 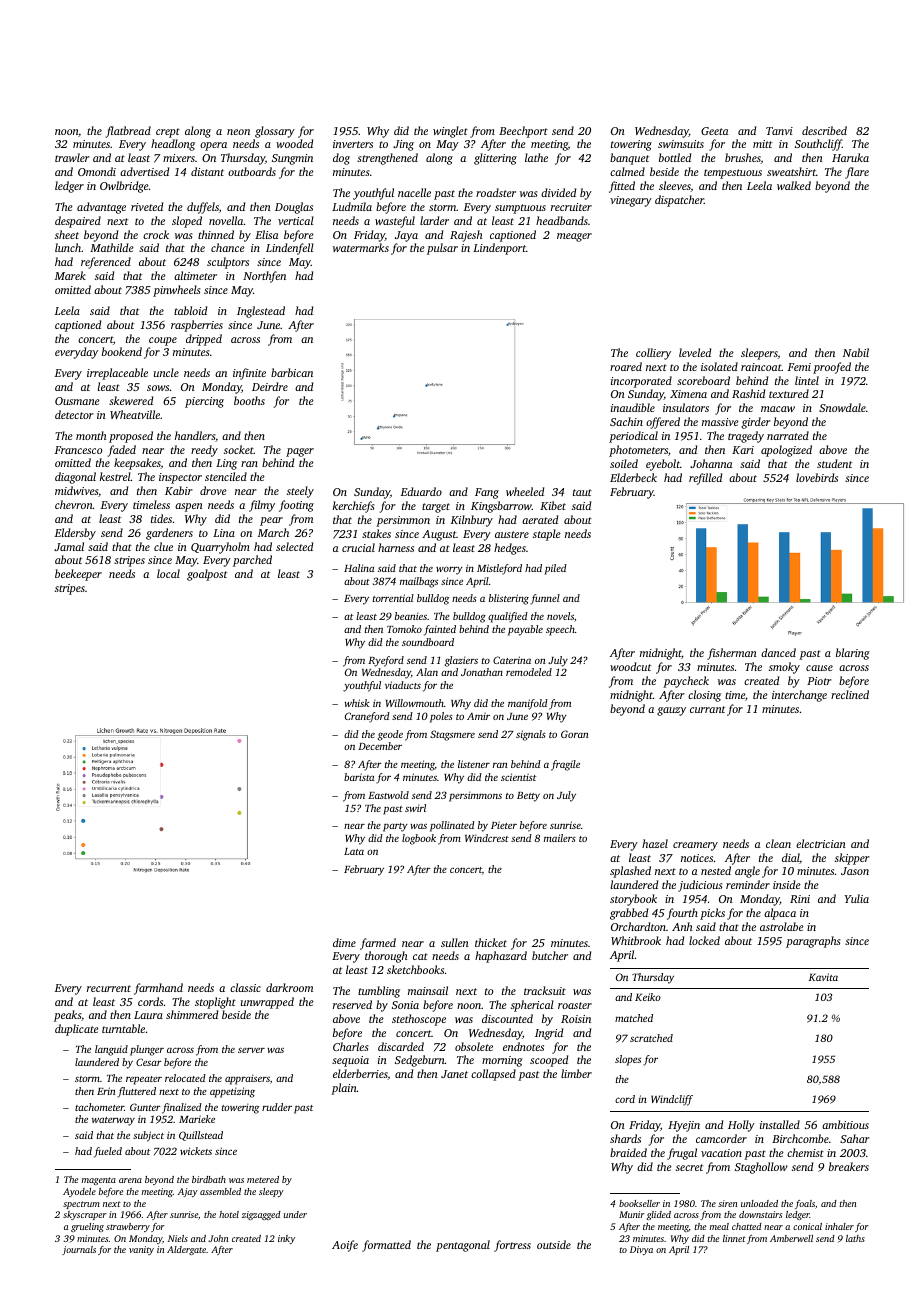 What do you see at coordinates (529, 672) in the screenshot?
I see `remodeled` at bounding box center [529, 672].
